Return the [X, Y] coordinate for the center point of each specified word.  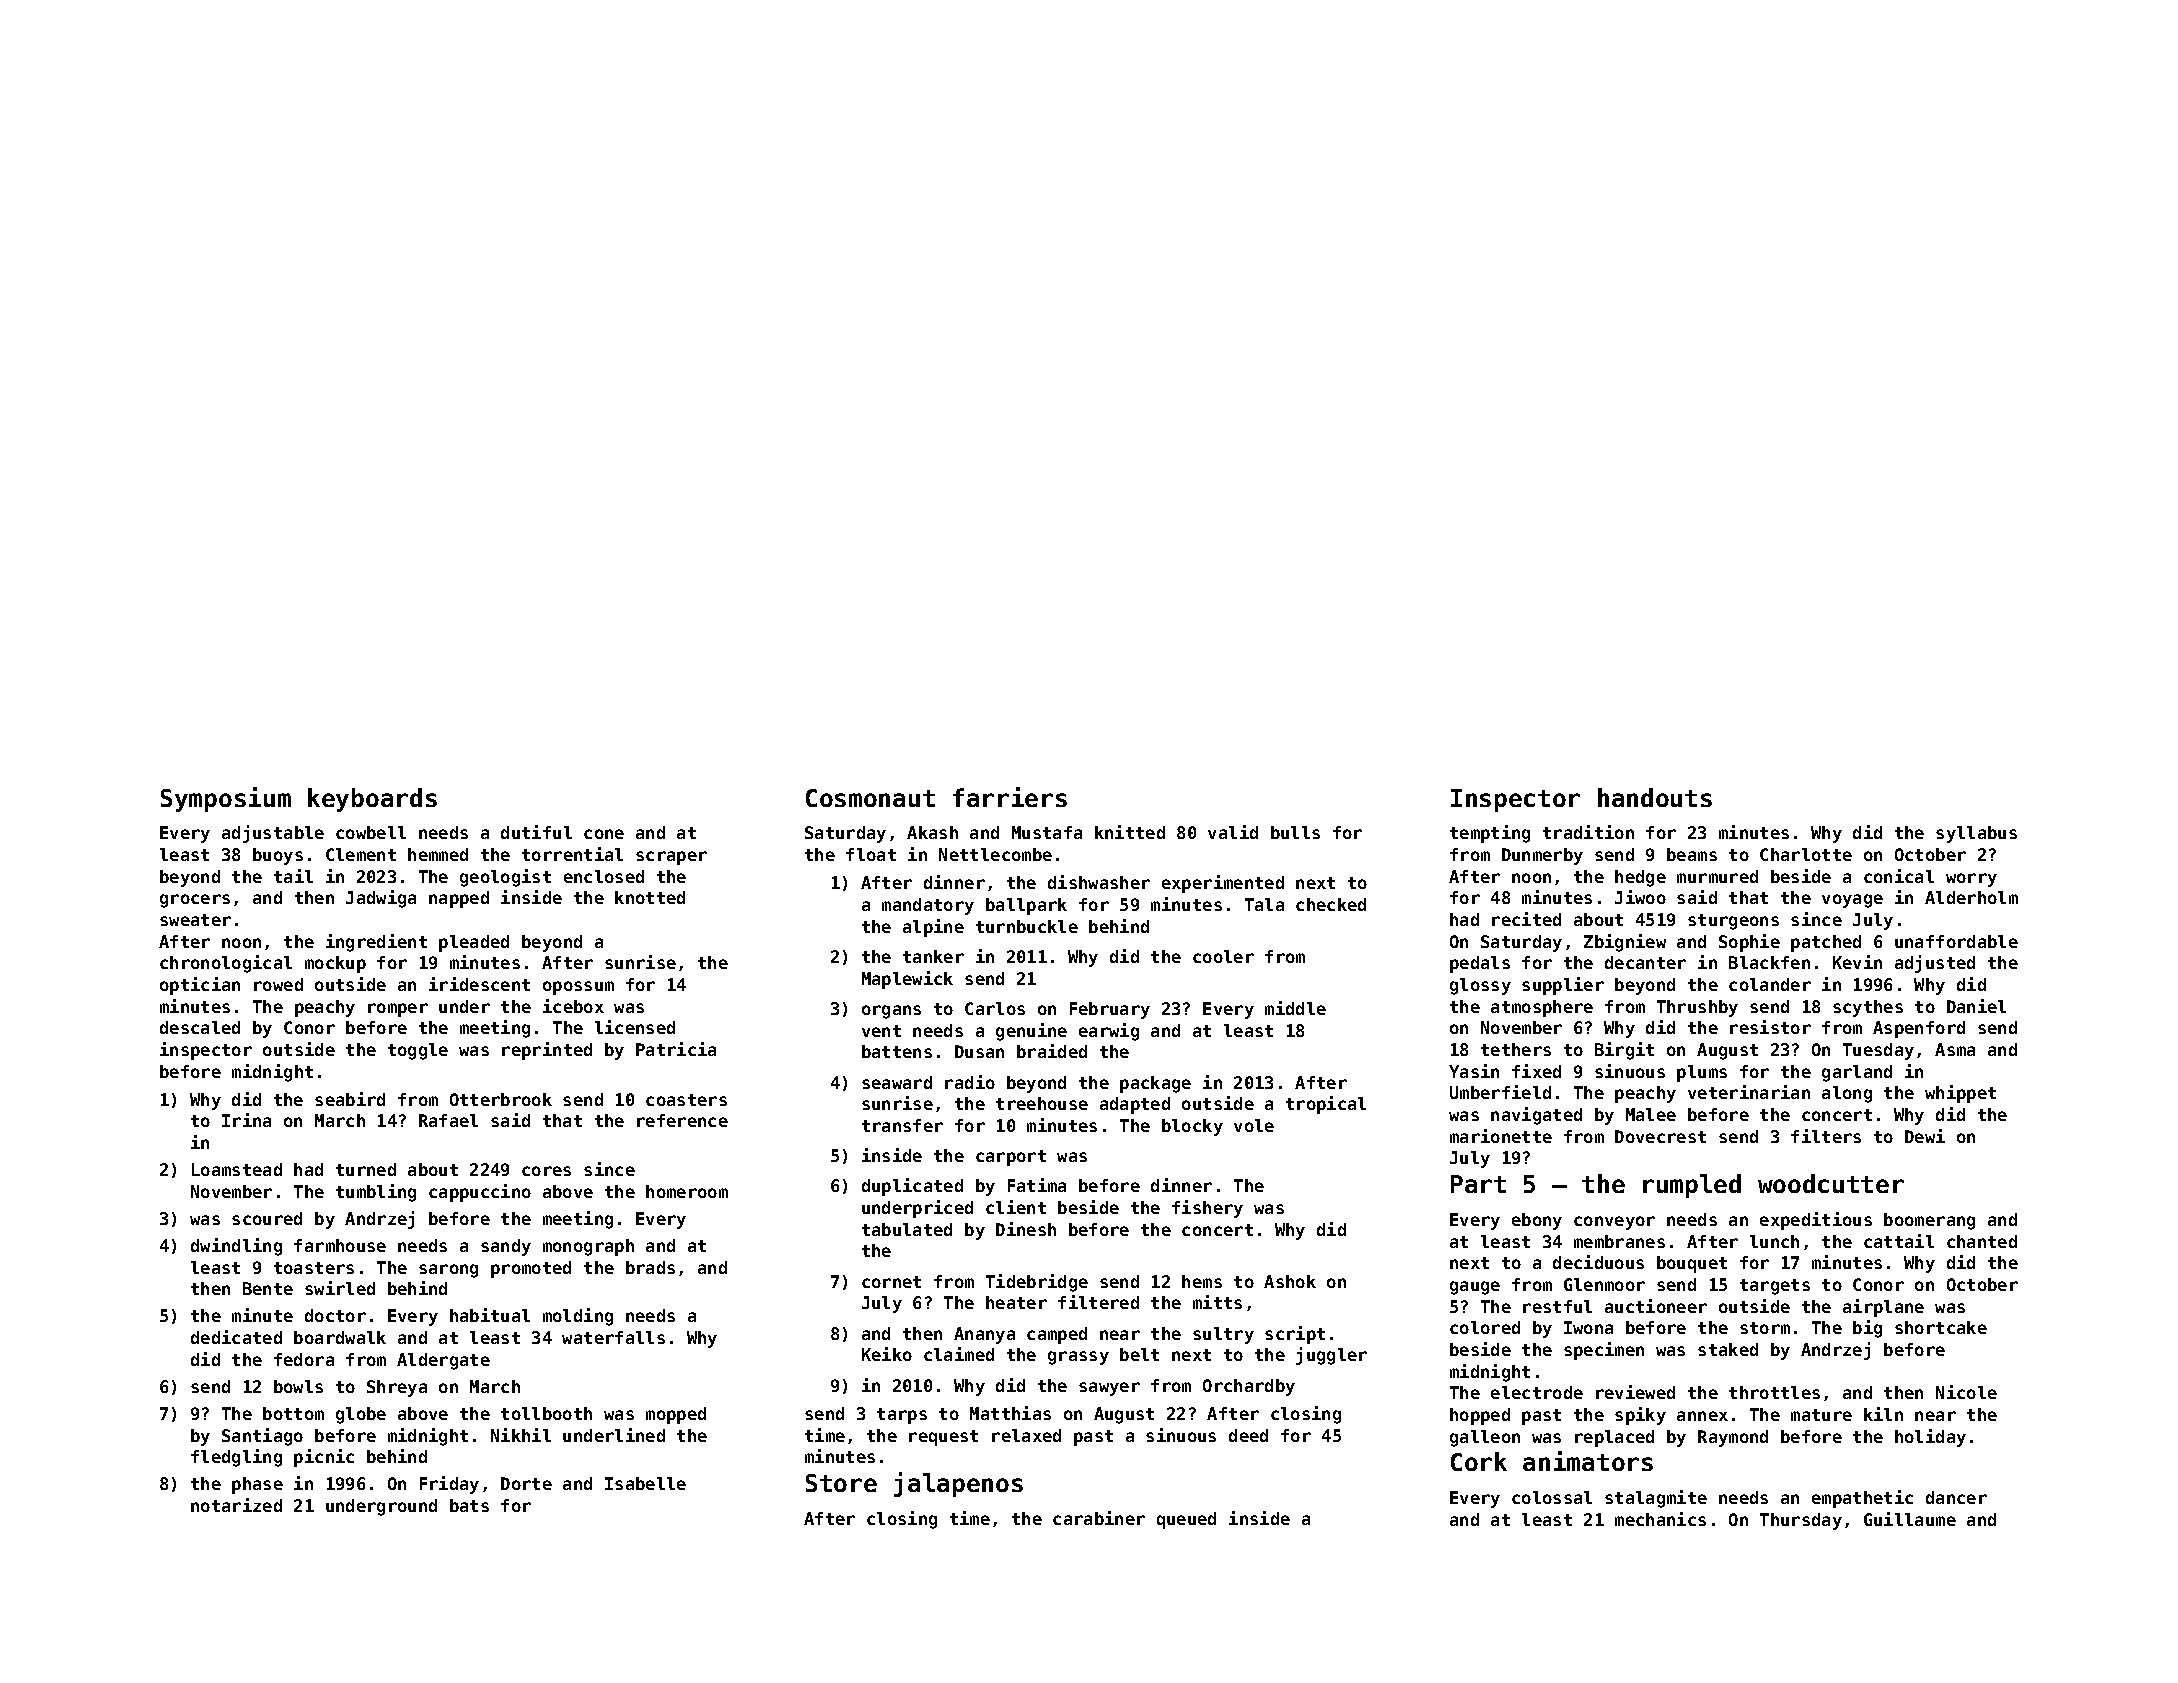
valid [1233, 832]
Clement [361, 854]
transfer [902, 1125]
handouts [1655, 797]
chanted [1982, 1241]
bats [469, 1505]
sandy [506, 1247]
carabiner [1099, 1518]
